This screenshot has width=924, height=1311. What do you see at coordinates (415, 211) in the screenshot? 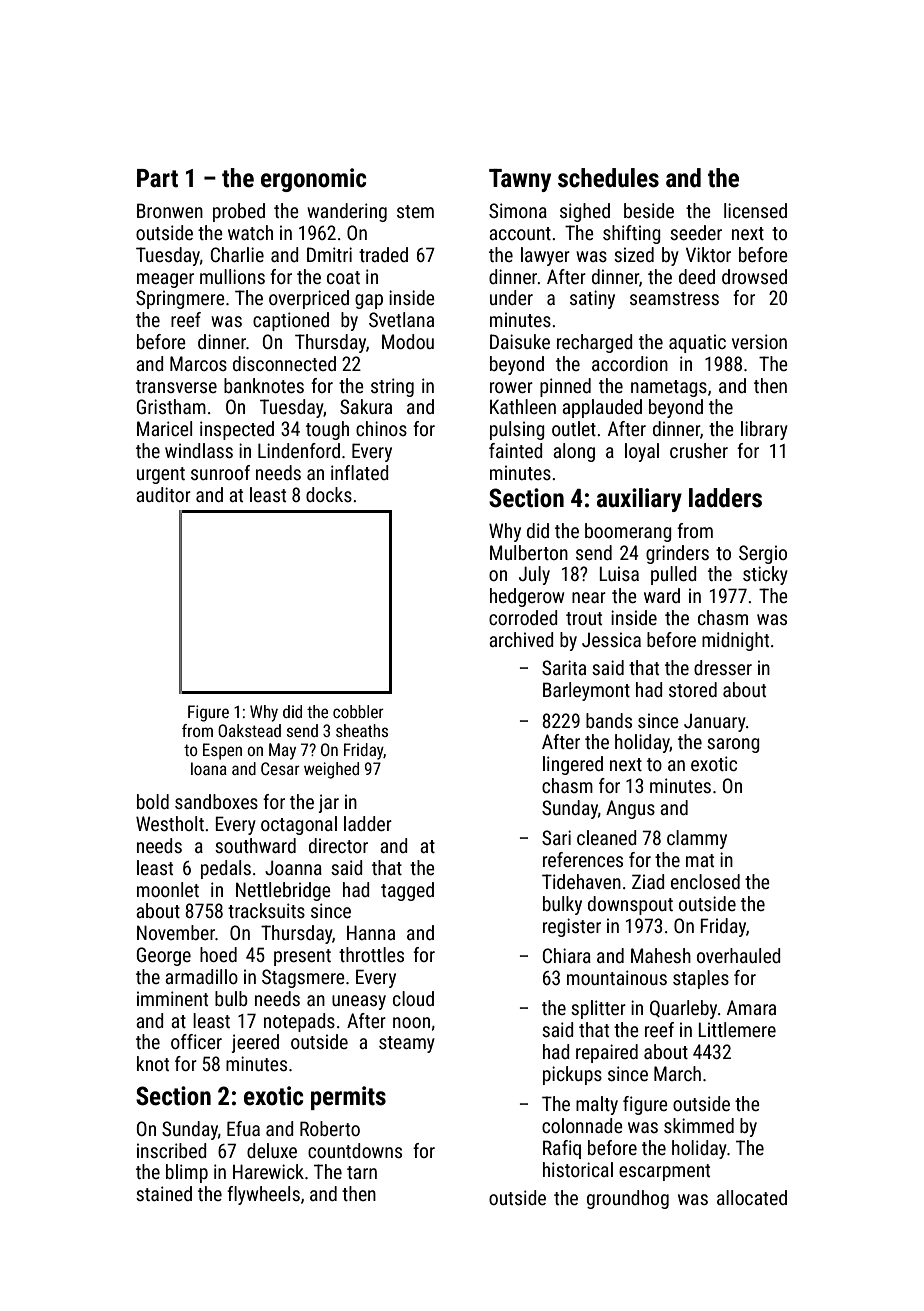
I see `stem` at bounding box center [415, 211].
